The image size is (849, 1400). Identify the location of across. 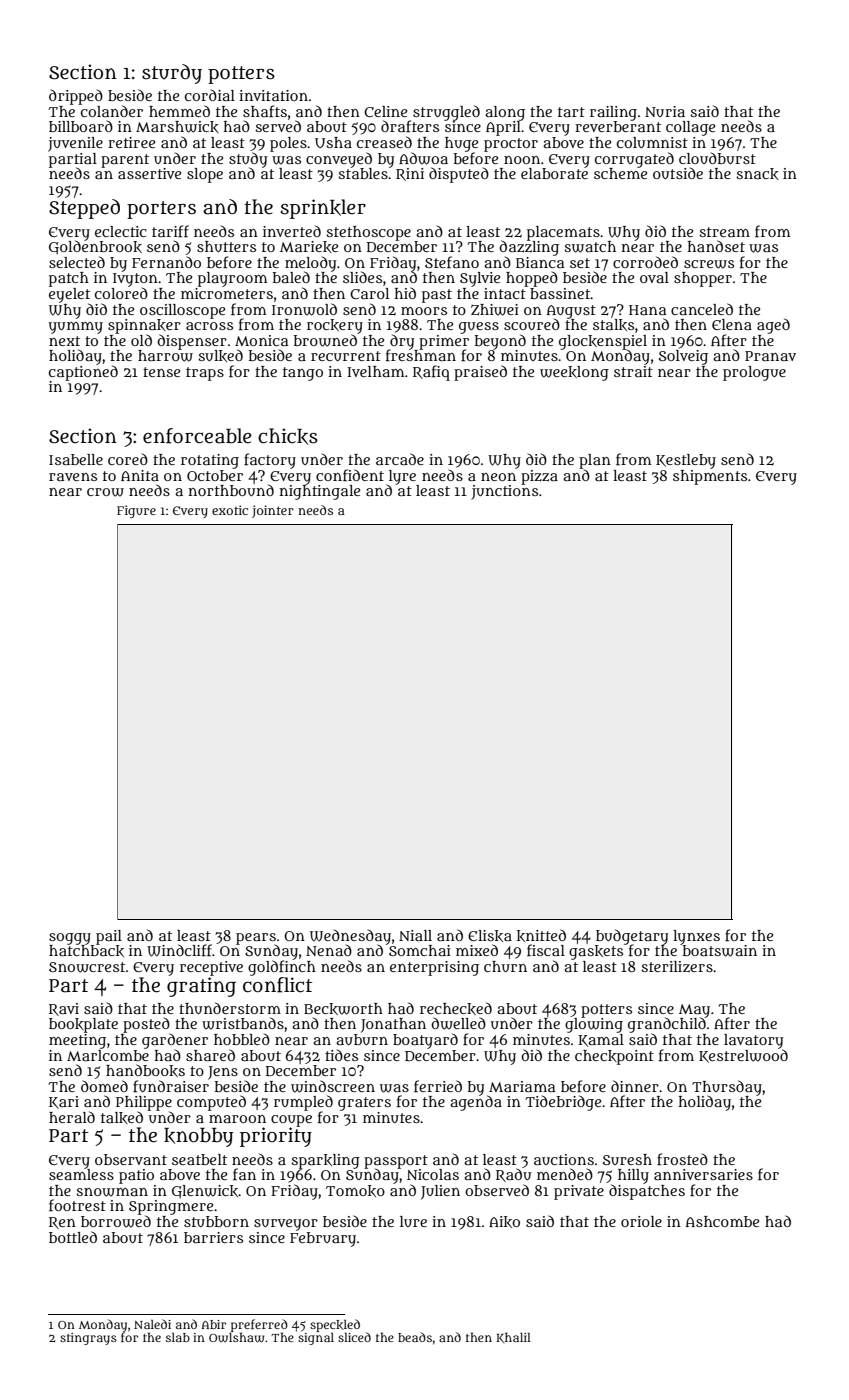
(209, 326).
